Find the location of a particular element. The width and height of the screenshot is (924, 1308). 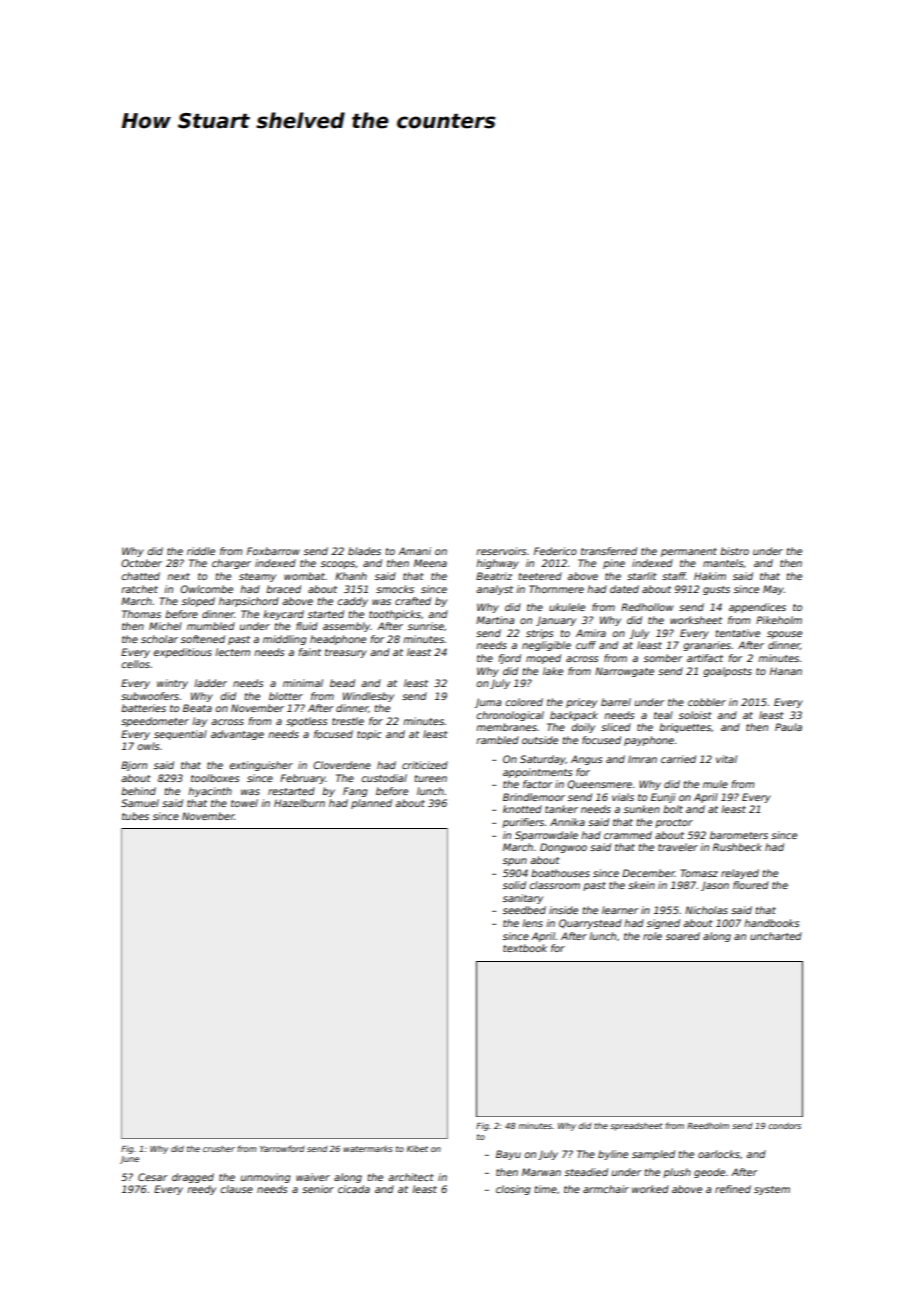

learner is located at coordinates (620, 910).
